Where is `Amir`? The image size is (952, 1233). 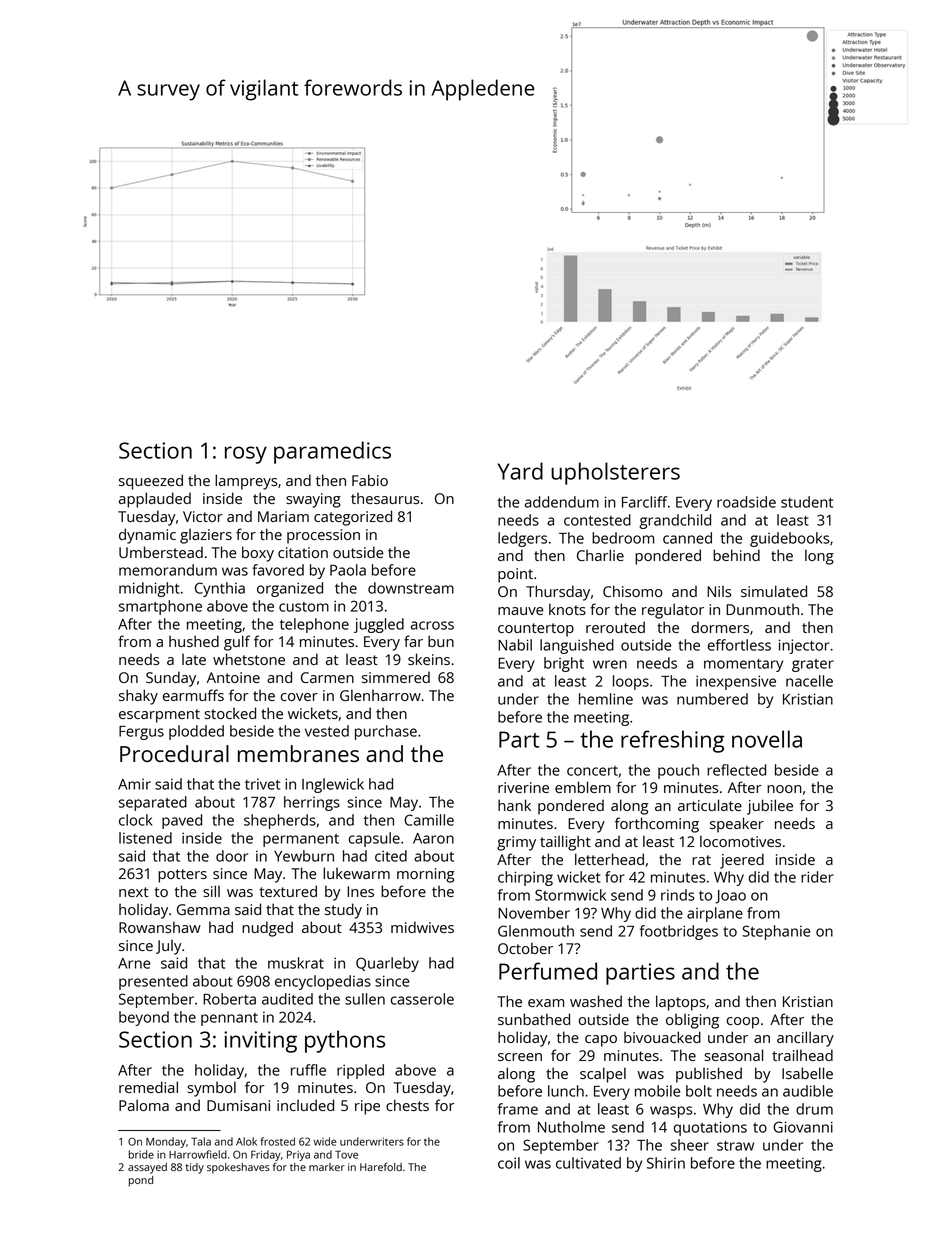
Amir is located at coordinates (134, 784).
